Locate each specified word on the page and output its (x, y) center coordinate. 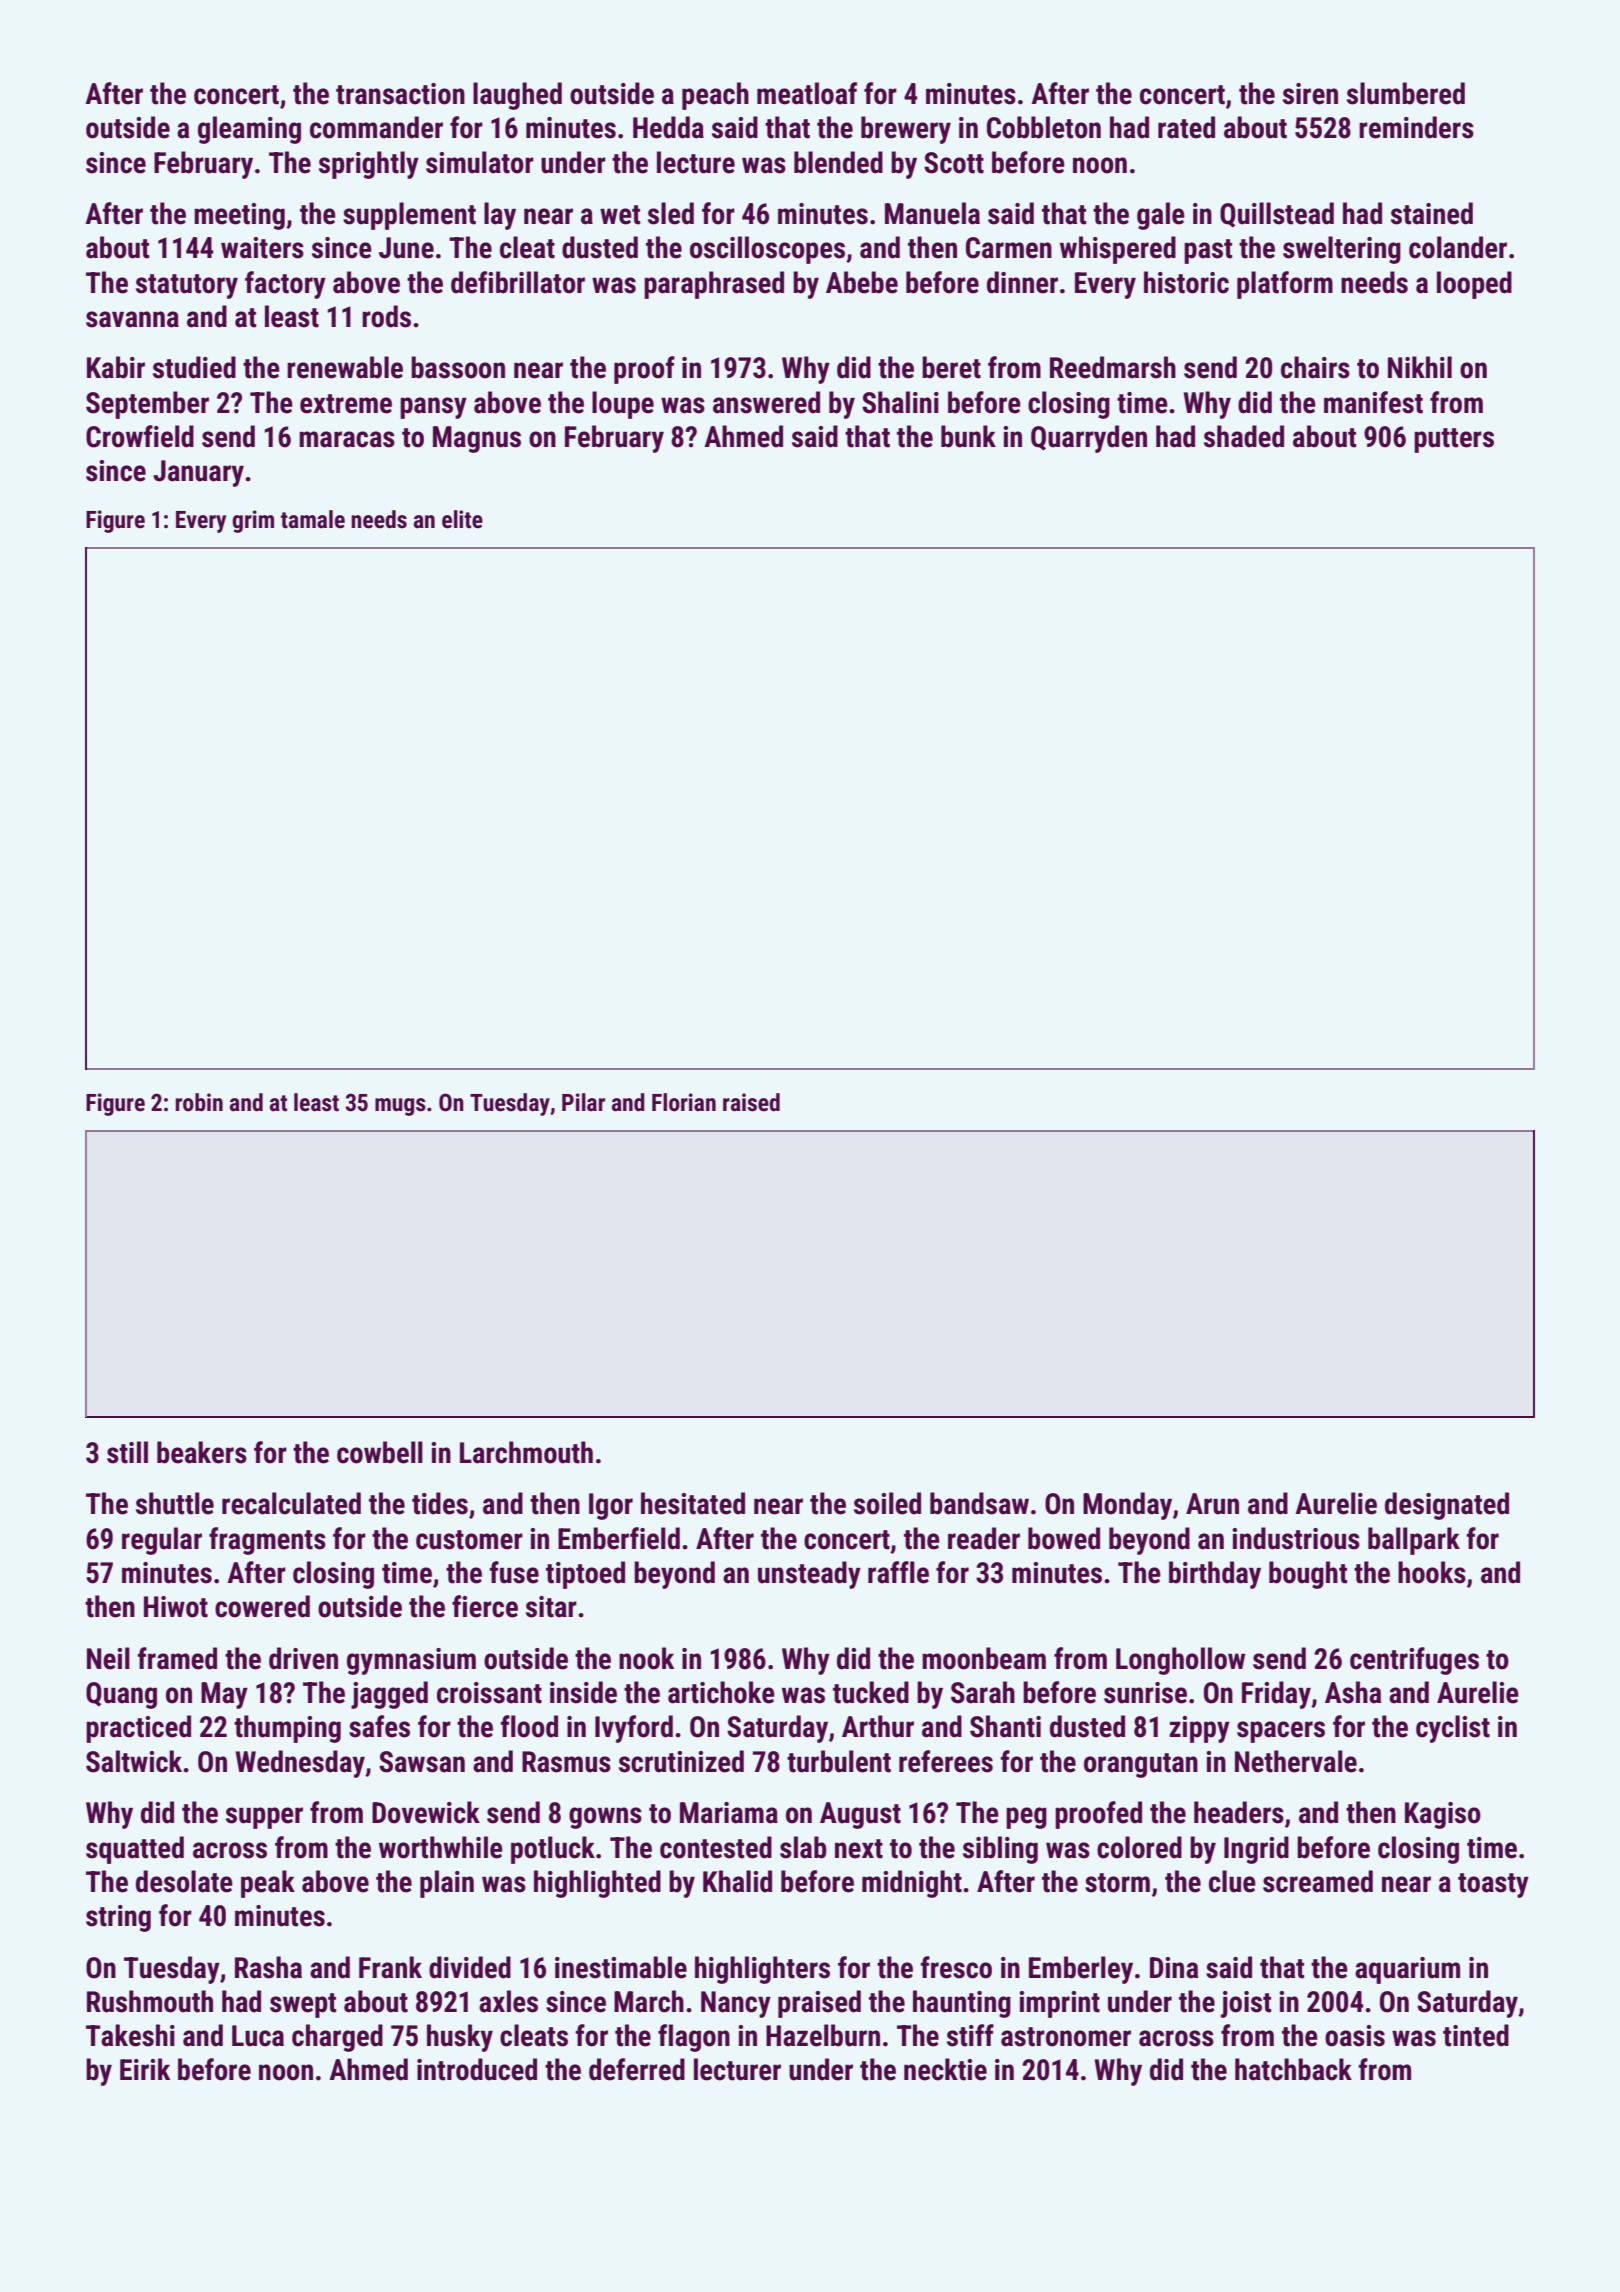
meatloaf (807, 93)
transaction (400, 94)
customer (469, 1540)
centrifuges (1414, 1661)
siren (1310, 94)
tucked (871, 1692)
